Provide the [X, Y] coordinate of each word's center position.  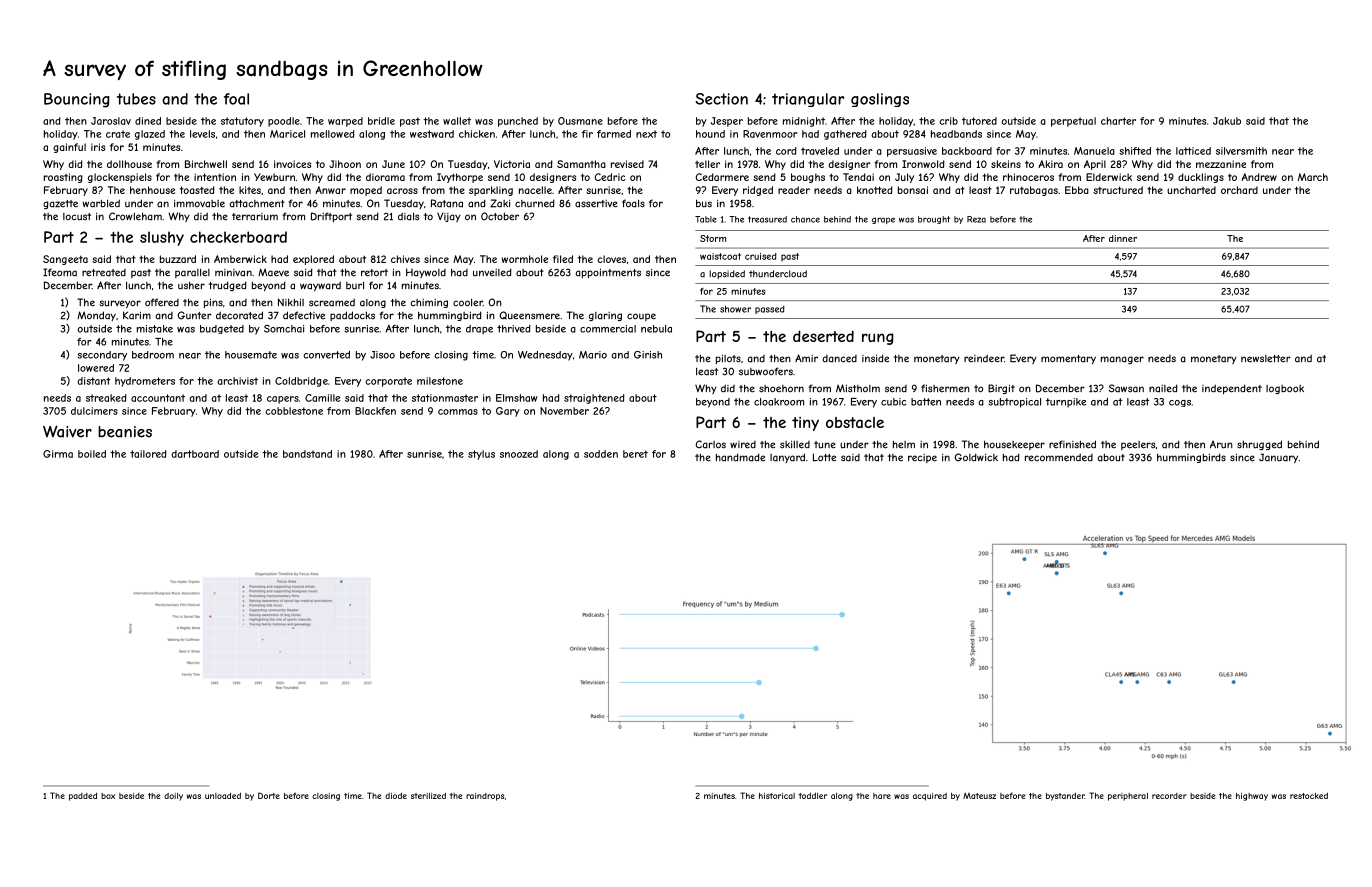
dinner [1123, 238]
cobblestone [294, 411]
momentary [1068, 359]
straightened [594, 399]
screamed [332, 302]
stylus [481, 455]
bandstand [307, 454]
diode [396, 795]
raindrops [485, 797]
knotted [875, 190]
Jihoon [345, 164]
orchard [1239, 190]
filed [563, 259]
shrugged [1259, 445]
